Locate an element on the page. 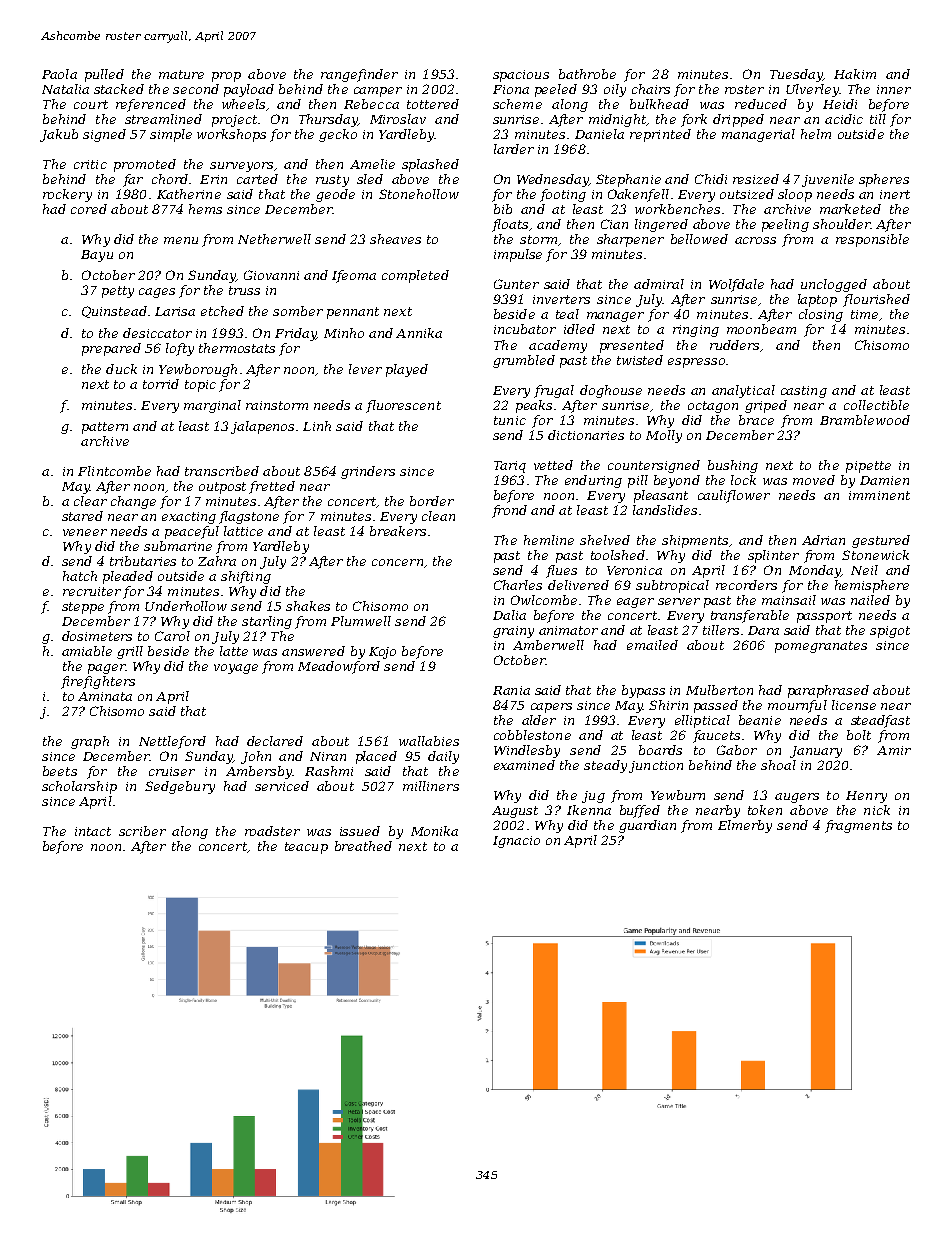 The image size is (952, 1233). bushing is located at coordinates (733, 466).
